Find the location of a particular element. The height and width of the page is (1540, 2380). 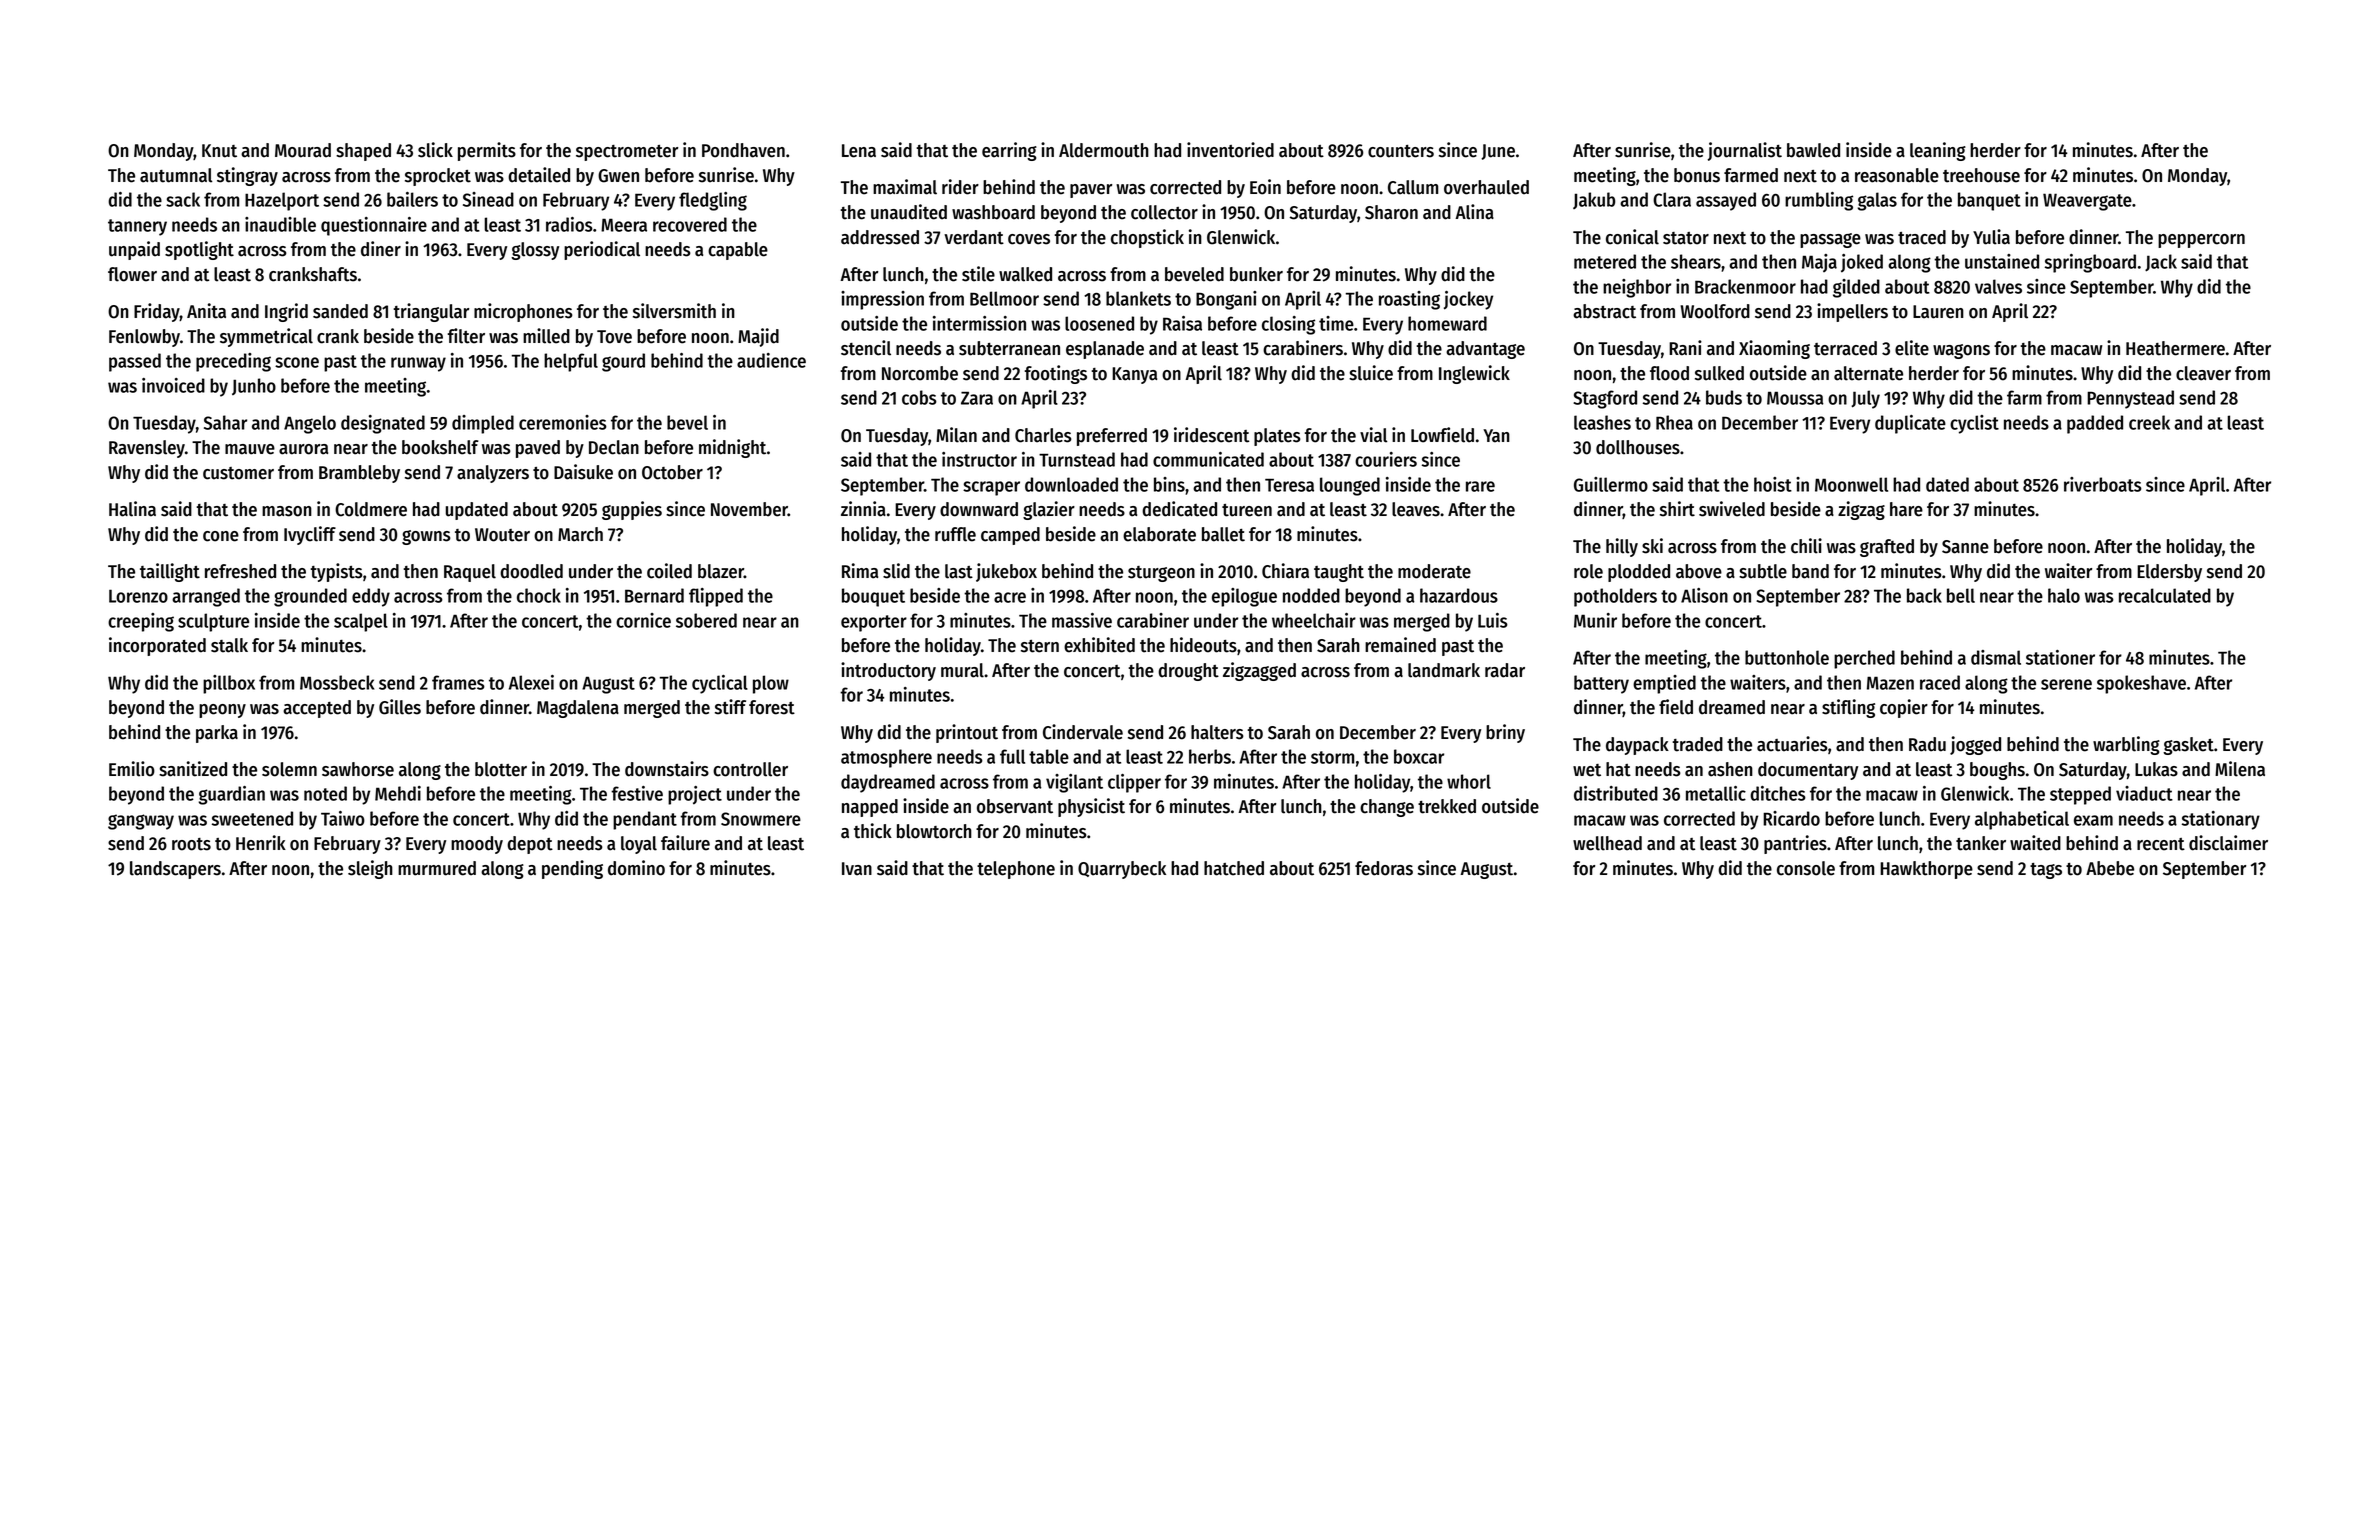

physicist is located at coordinates (1091, 807).
